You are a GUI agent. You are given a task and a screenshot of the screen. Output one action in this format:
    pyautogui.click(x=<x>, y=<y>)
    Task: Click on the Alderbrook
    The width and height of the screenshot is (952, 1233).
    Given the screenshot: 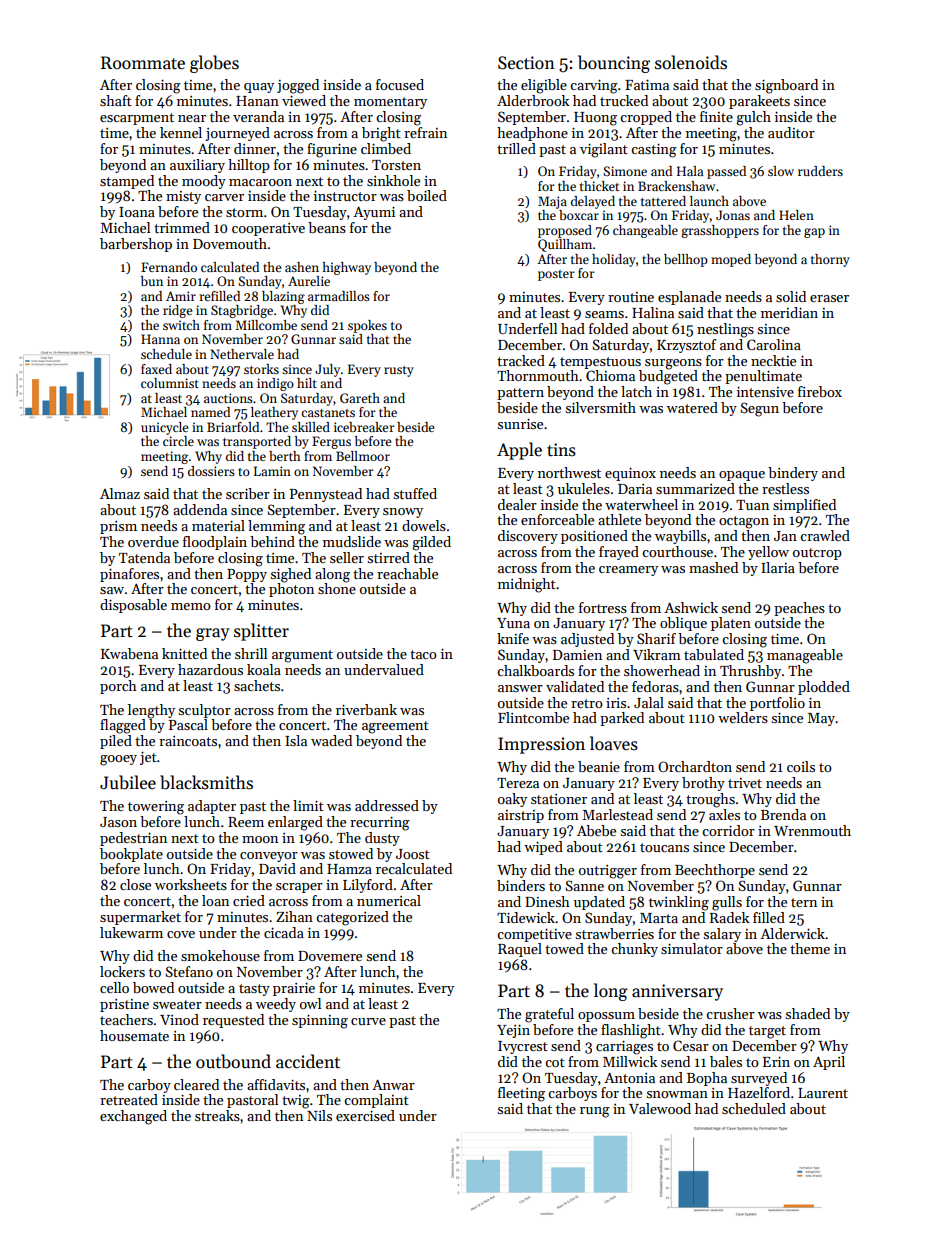 What is the action you would take?
    pyautogui.click(x=533, y=100)
